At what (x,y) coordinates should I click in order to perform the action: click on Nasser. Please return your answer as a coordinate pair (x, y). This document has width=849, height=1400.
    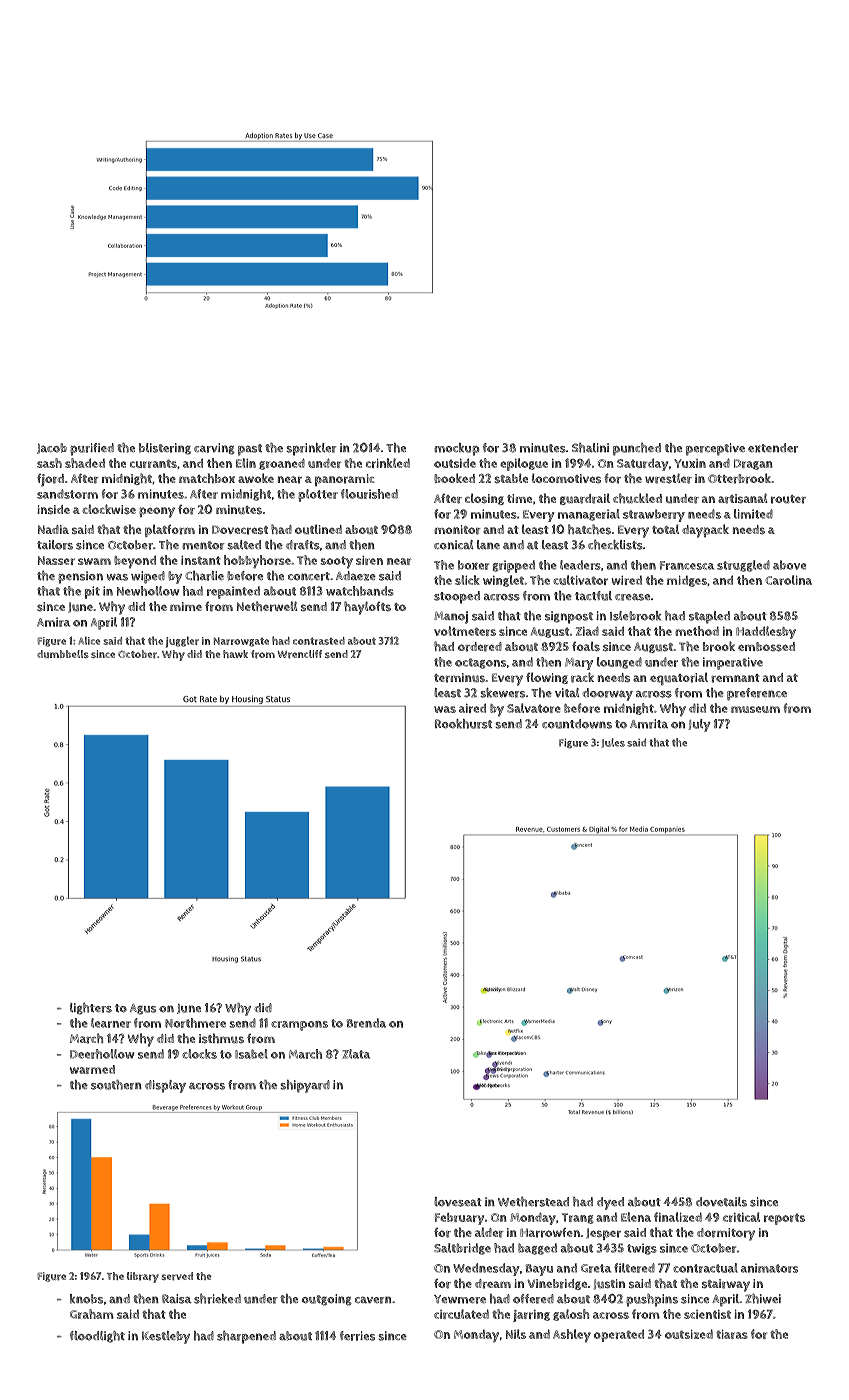
    Looking at the image, I should click on (56, 560).
